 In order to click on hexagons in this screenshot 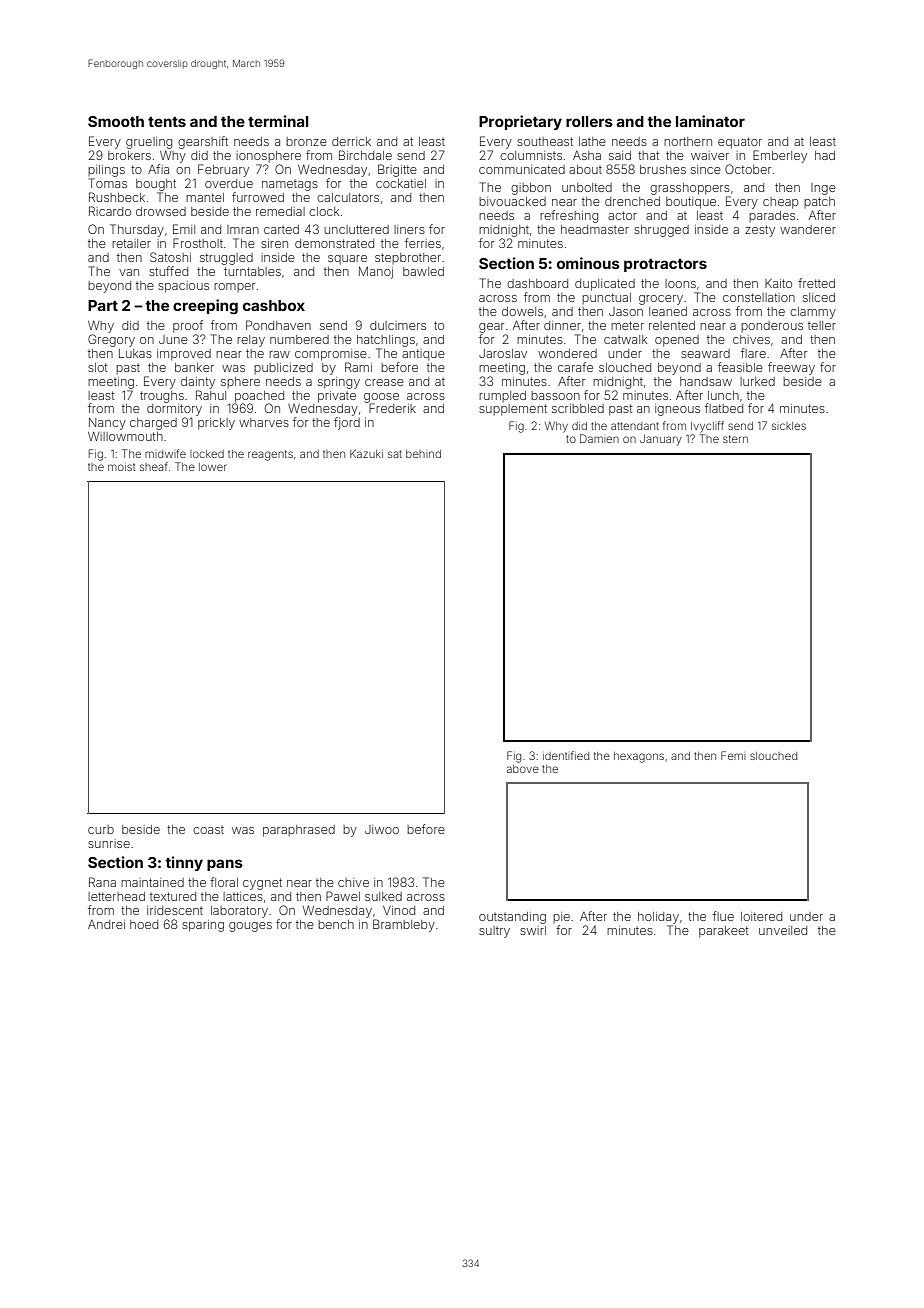, I will do `click(639, 757)`.
